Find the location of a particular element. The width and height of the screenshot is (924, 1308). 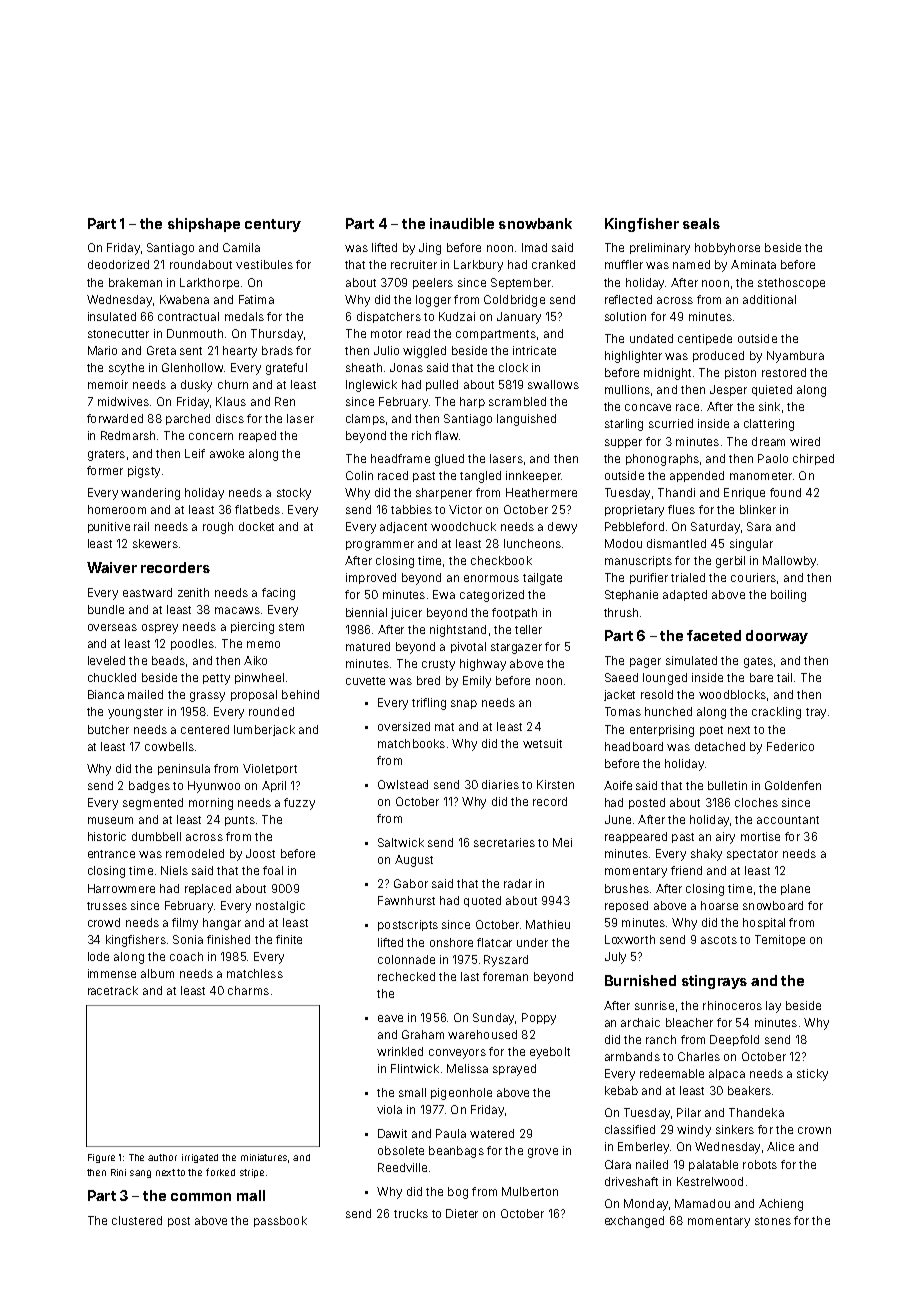

stethoscope is located at coordinates (791, 283).
